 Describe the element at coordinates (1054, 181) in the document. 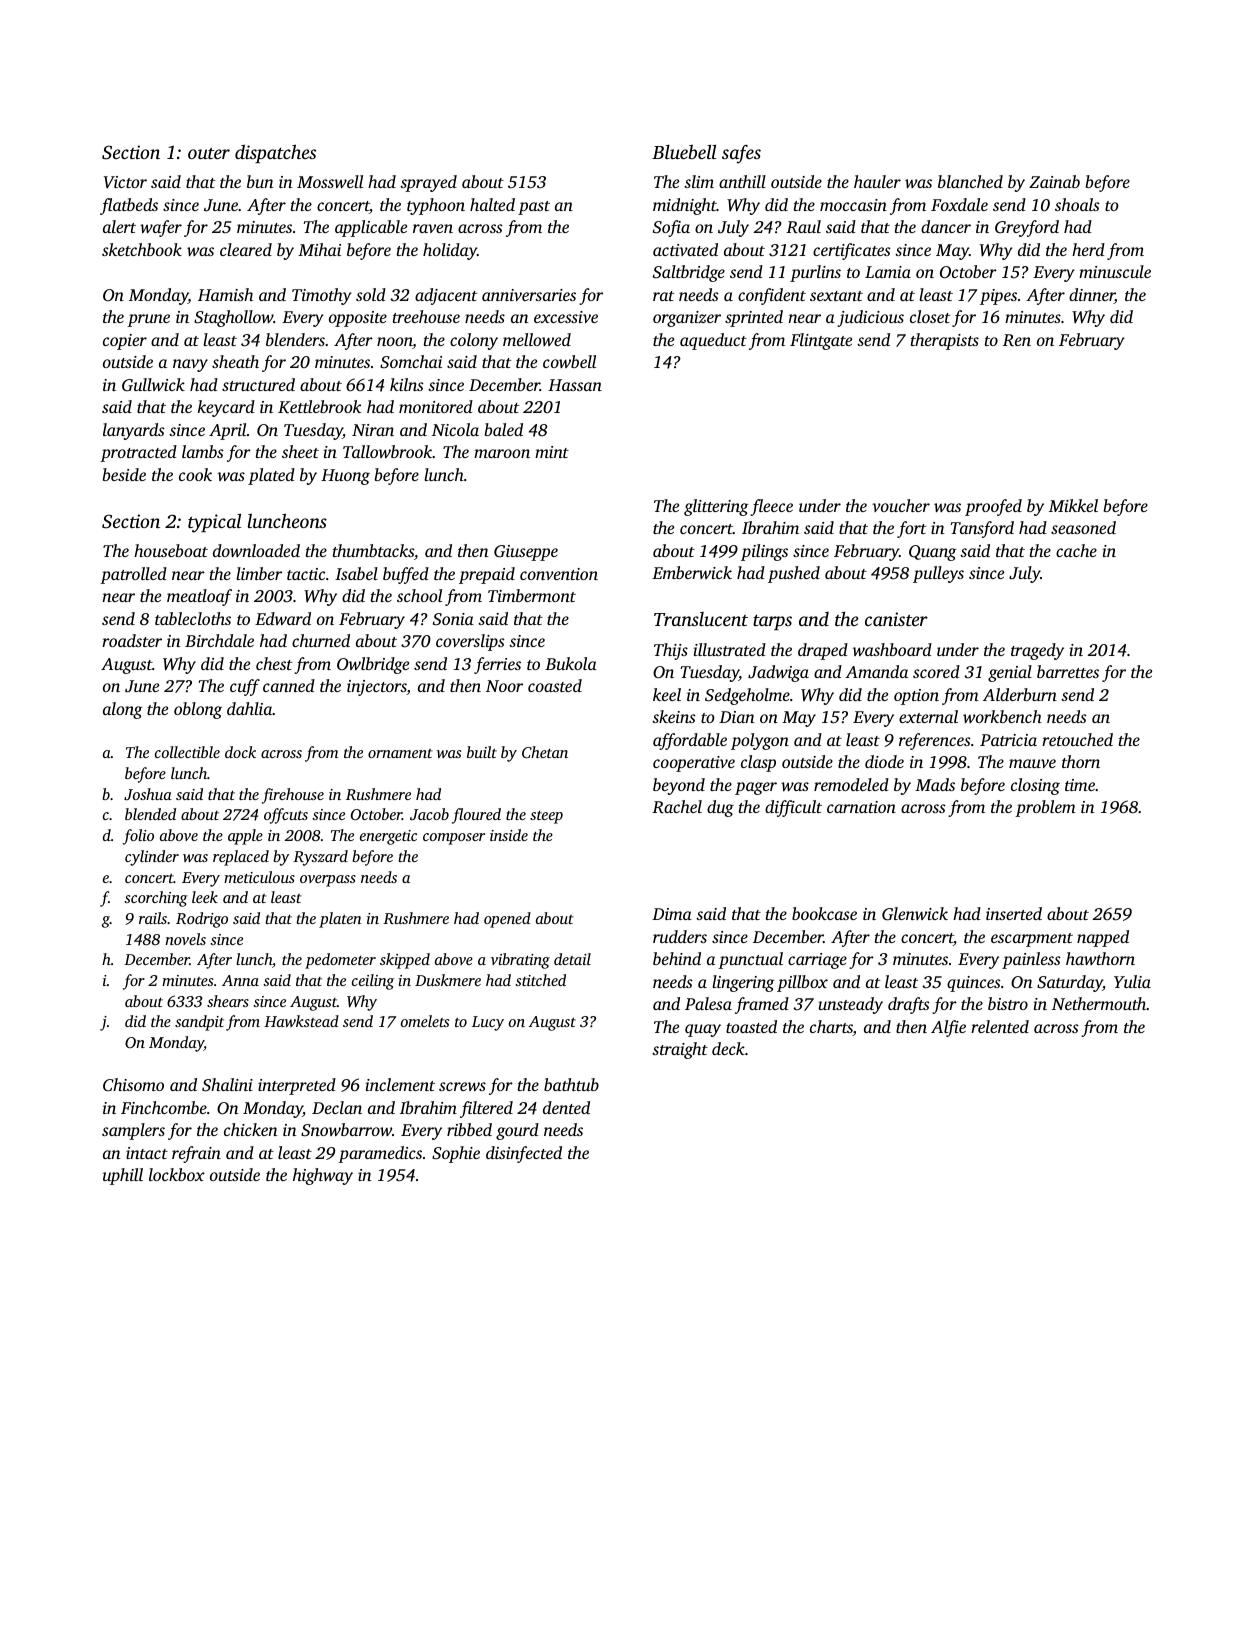

I see `Zainab` at that location.
